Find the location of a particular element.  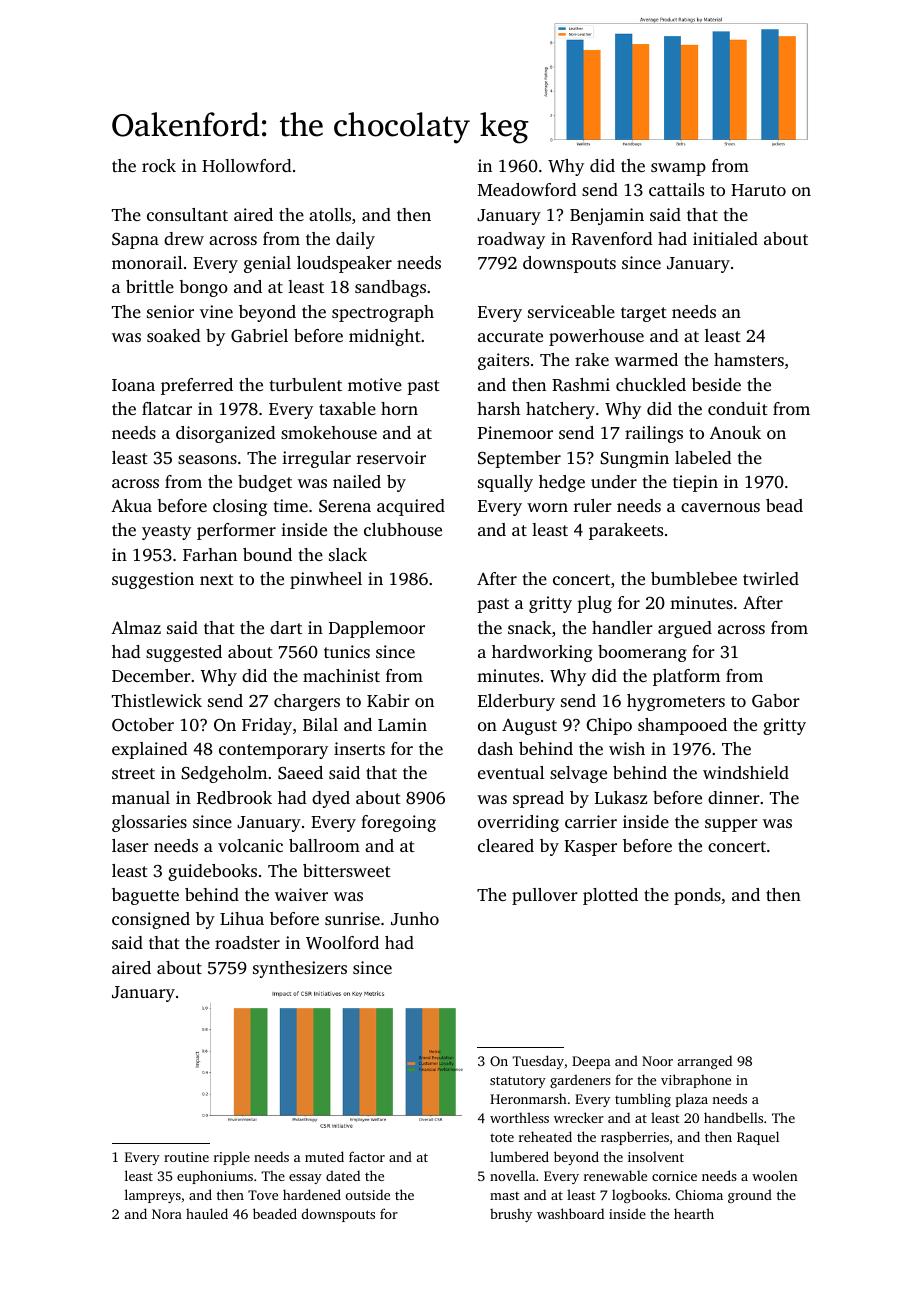

hamsters is located at coordinates (749, 359).
